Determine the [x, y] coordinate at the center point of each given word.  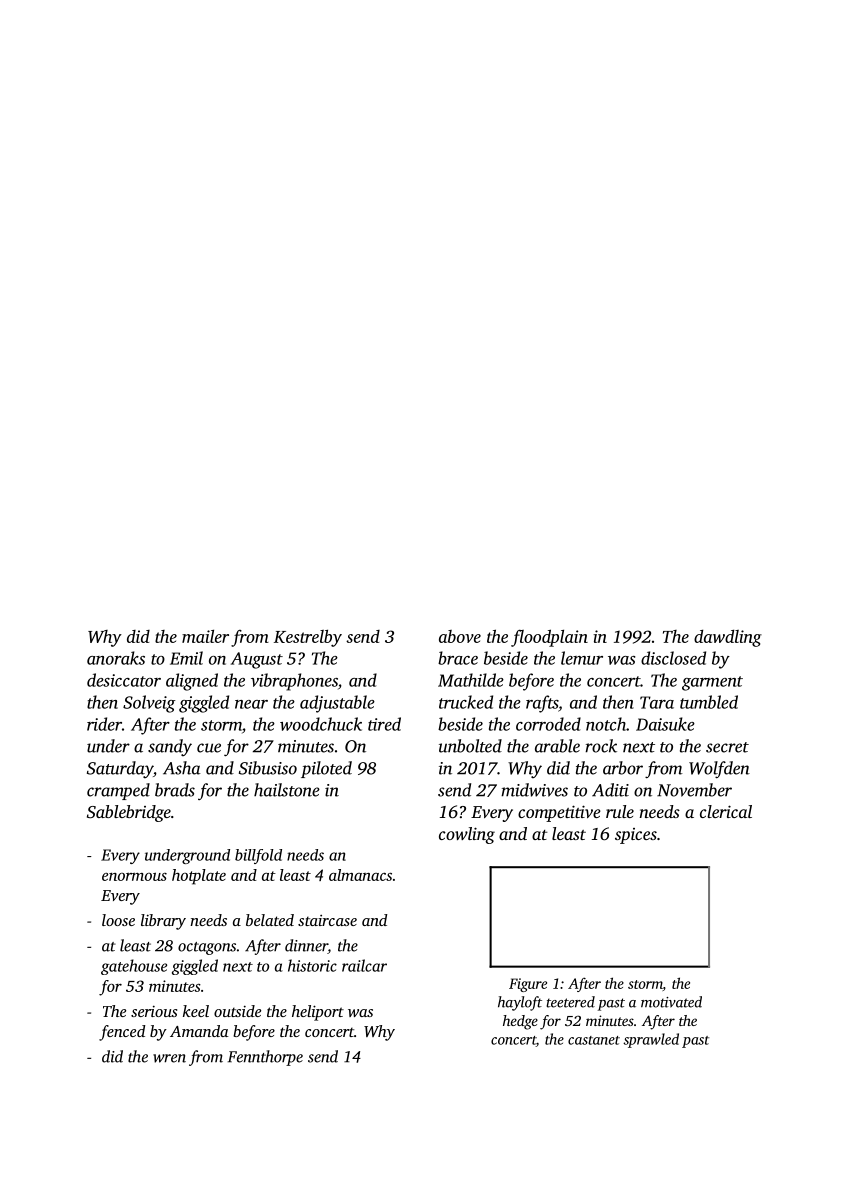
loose [118, 920]
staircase [327, 920]
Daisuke [665, 724]
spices [636, 836]
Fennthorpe [265, 1058]
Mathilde [471, 680]
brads [175, 790]
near [251, 704]
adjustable [337, 704]
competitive [559, 813]
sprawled [651, 1040]
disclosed [673, 658]
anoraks [116, 658]
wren [169, 1058]
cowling [467, 835]
